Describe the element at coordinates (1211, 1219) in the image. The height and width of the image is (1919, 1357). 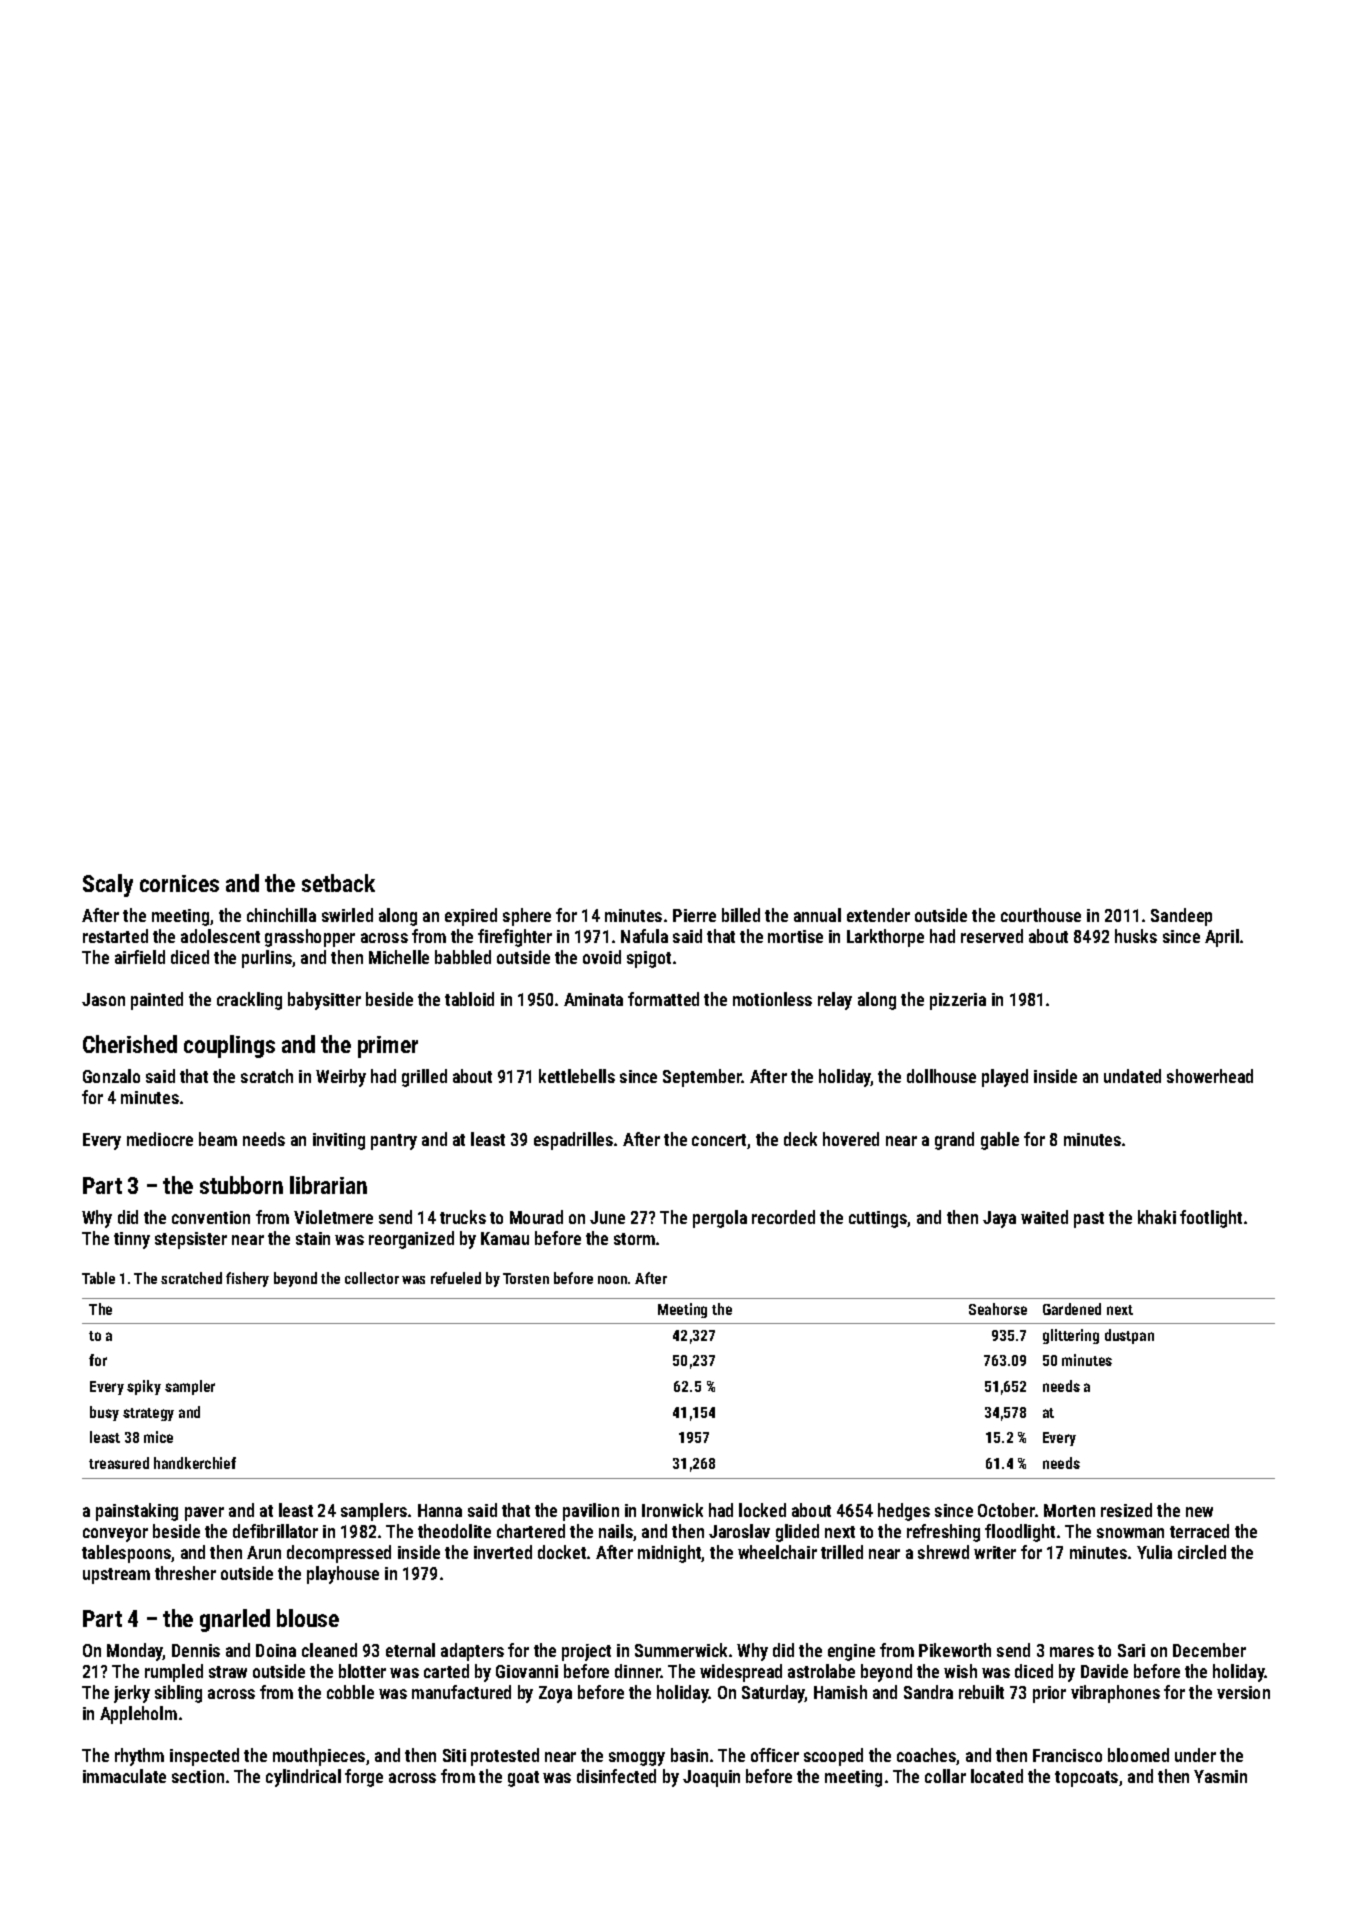
I see `footlight` at that location.
